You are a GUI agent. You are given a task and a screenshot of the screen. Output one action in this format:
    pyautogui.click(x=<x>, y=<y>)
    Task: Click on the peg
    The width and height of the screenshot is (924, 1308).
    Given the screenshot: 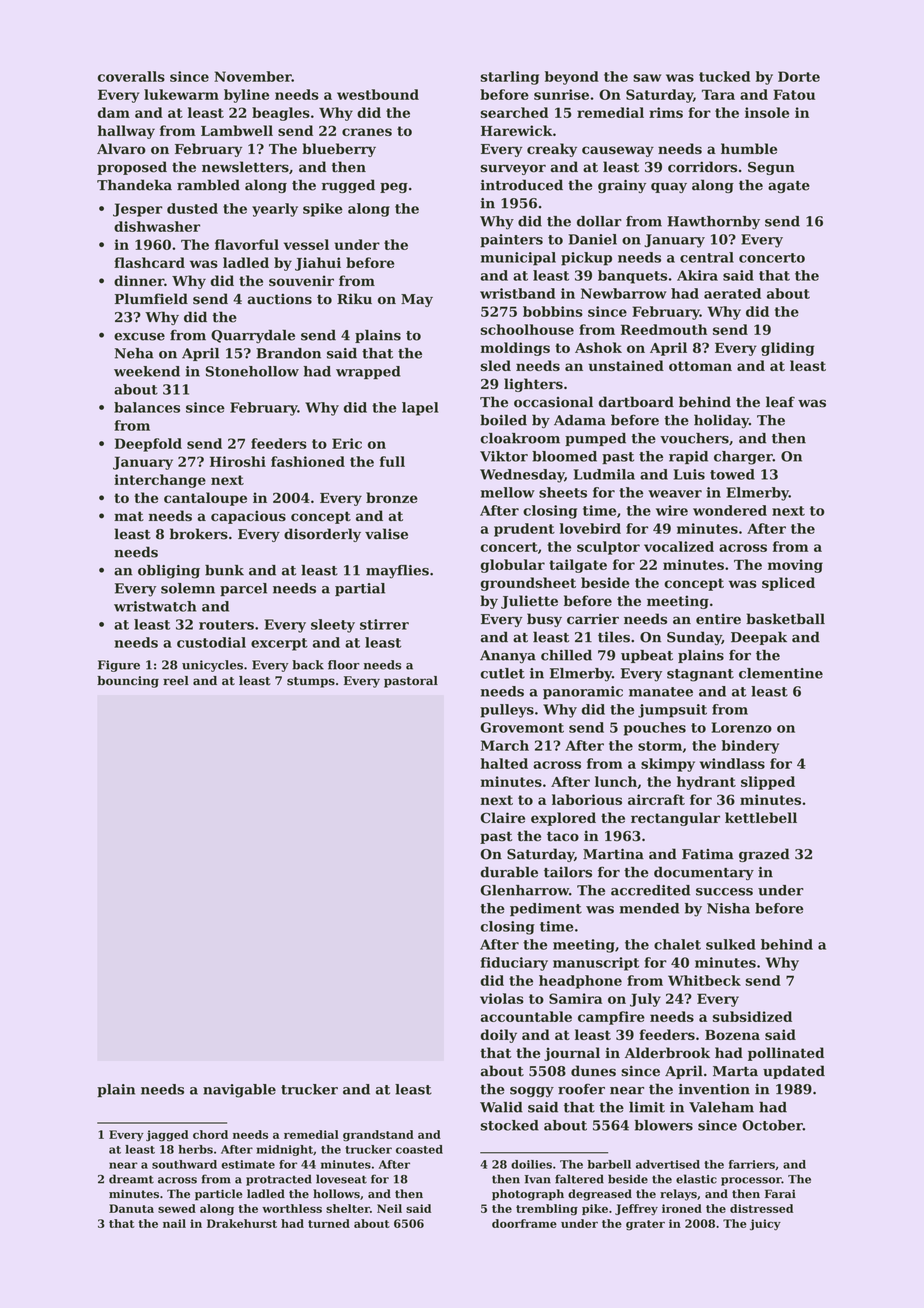 What is the action you would take?
    pyautogui.click(x=394, y=188)
